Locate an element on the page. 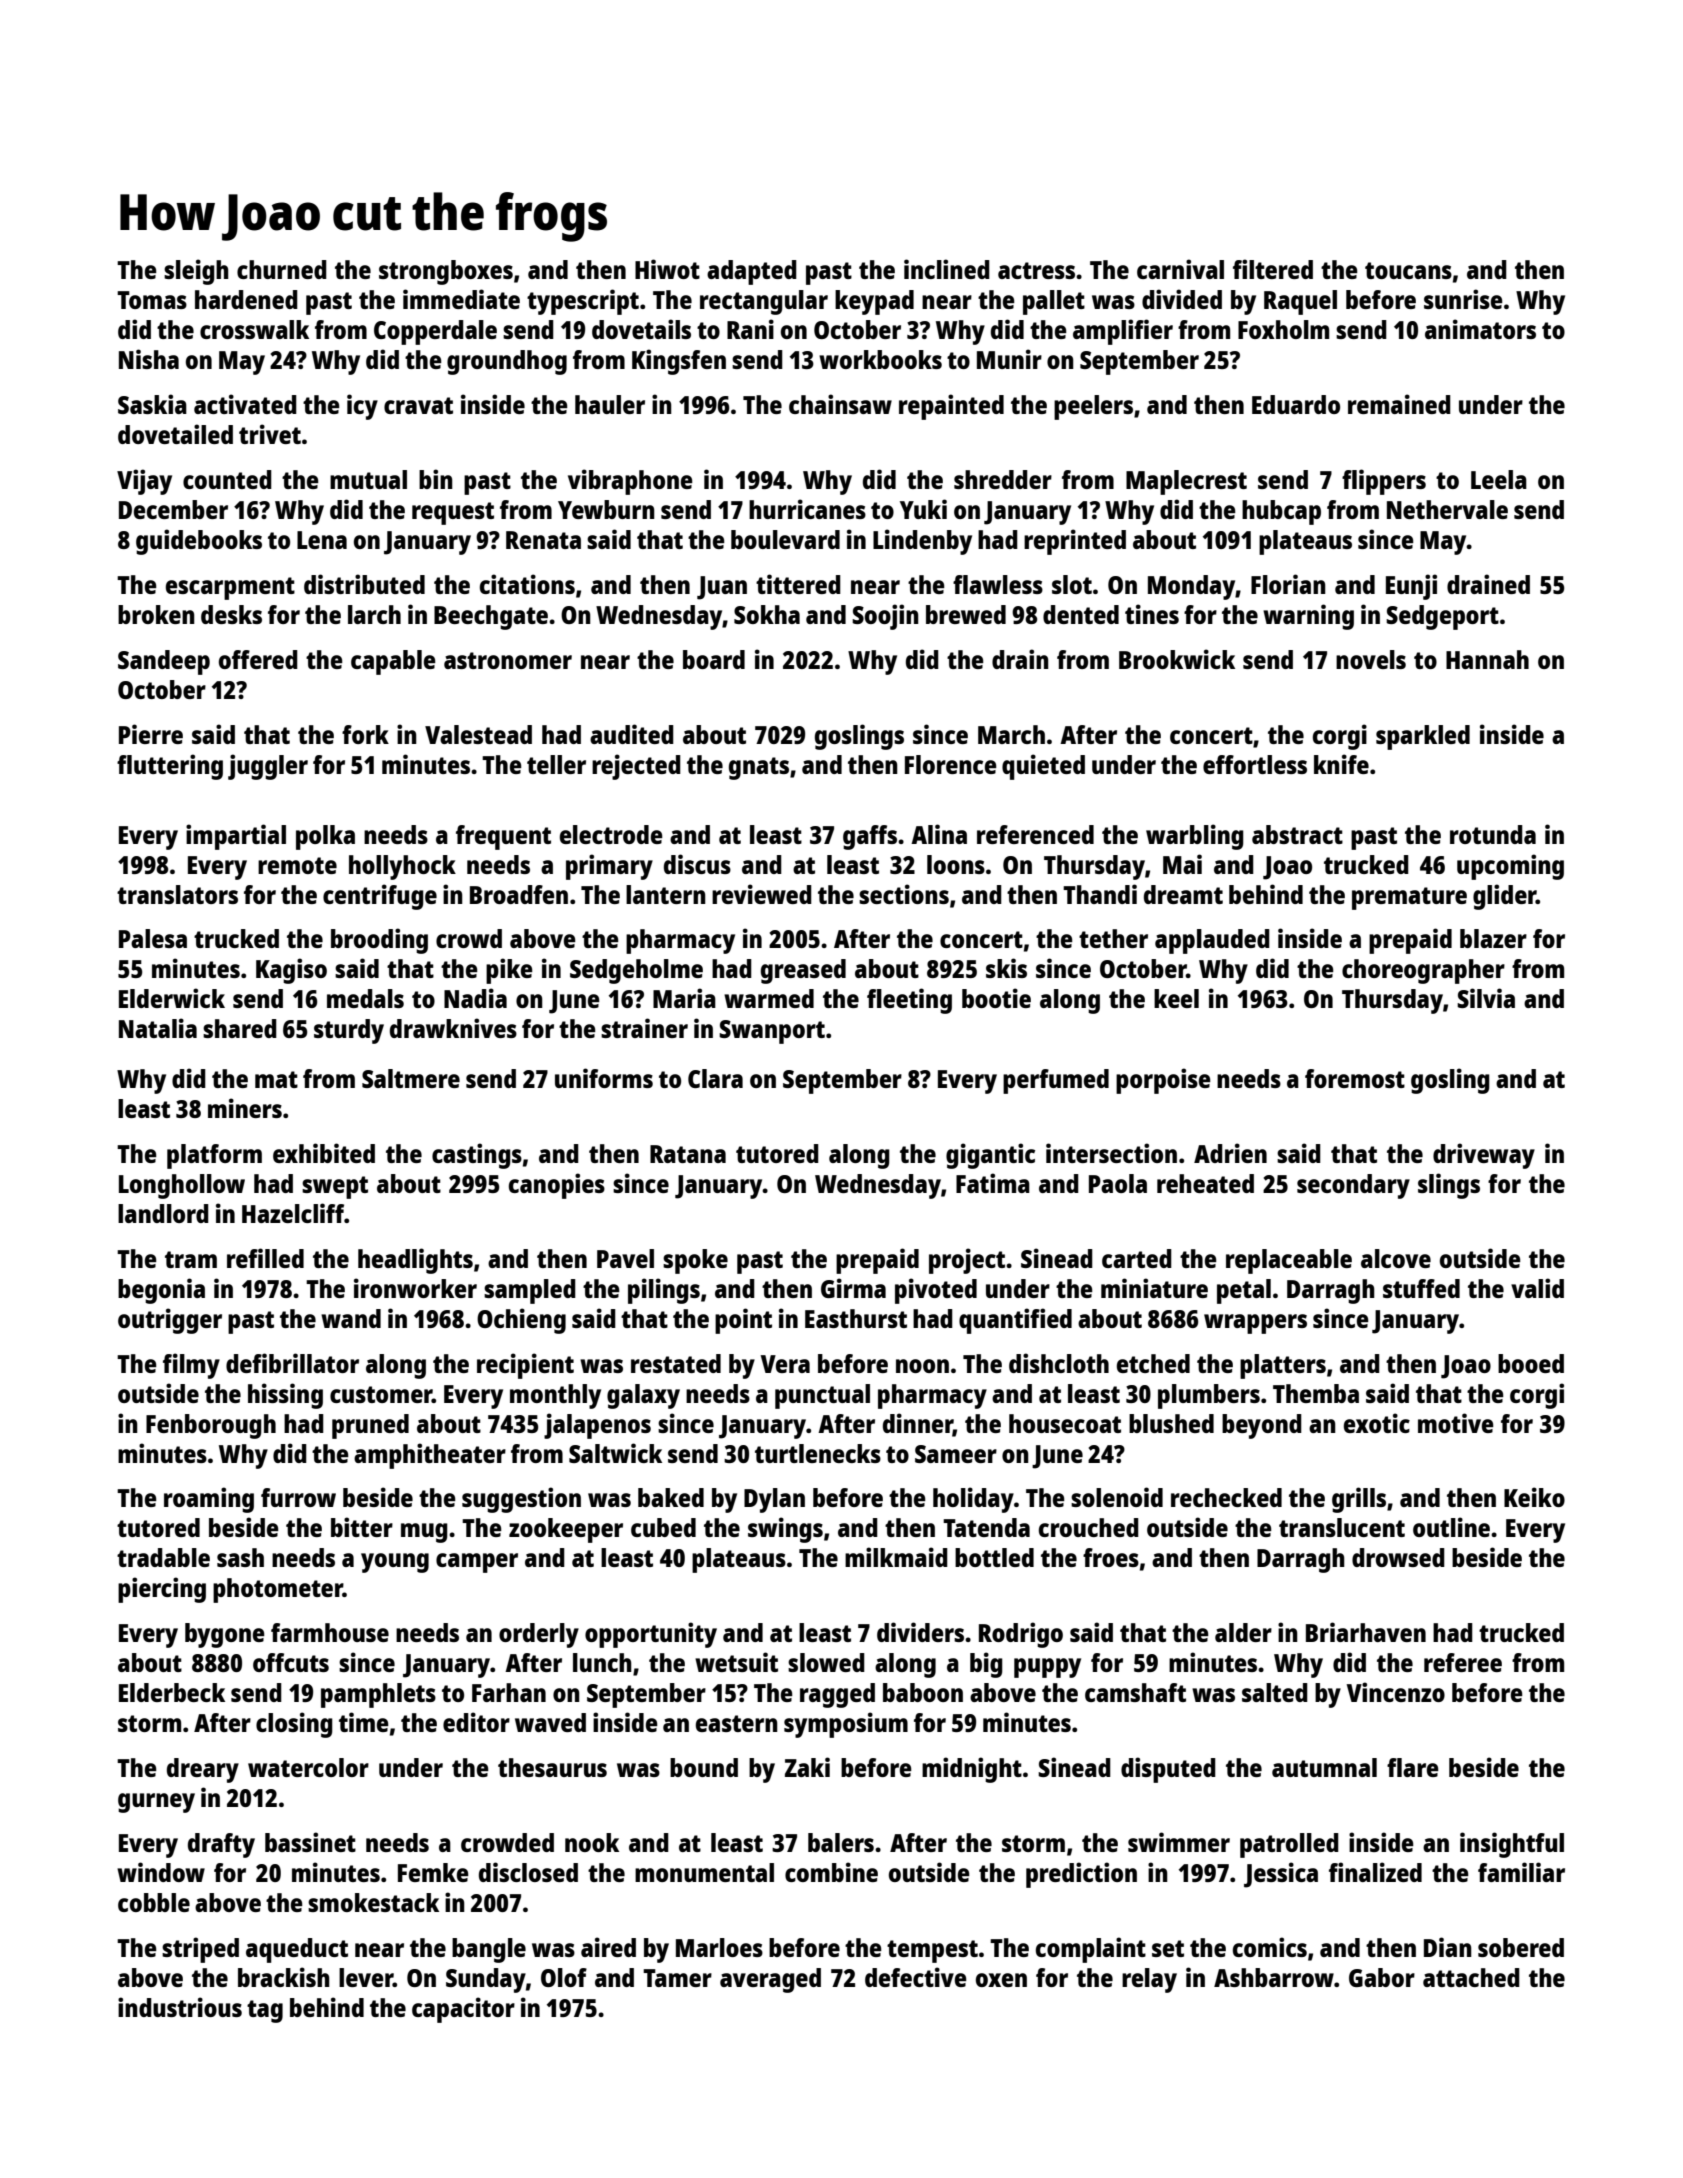 This document has width=1683, height=2178. set is located at coordinates (1168, 1948).
